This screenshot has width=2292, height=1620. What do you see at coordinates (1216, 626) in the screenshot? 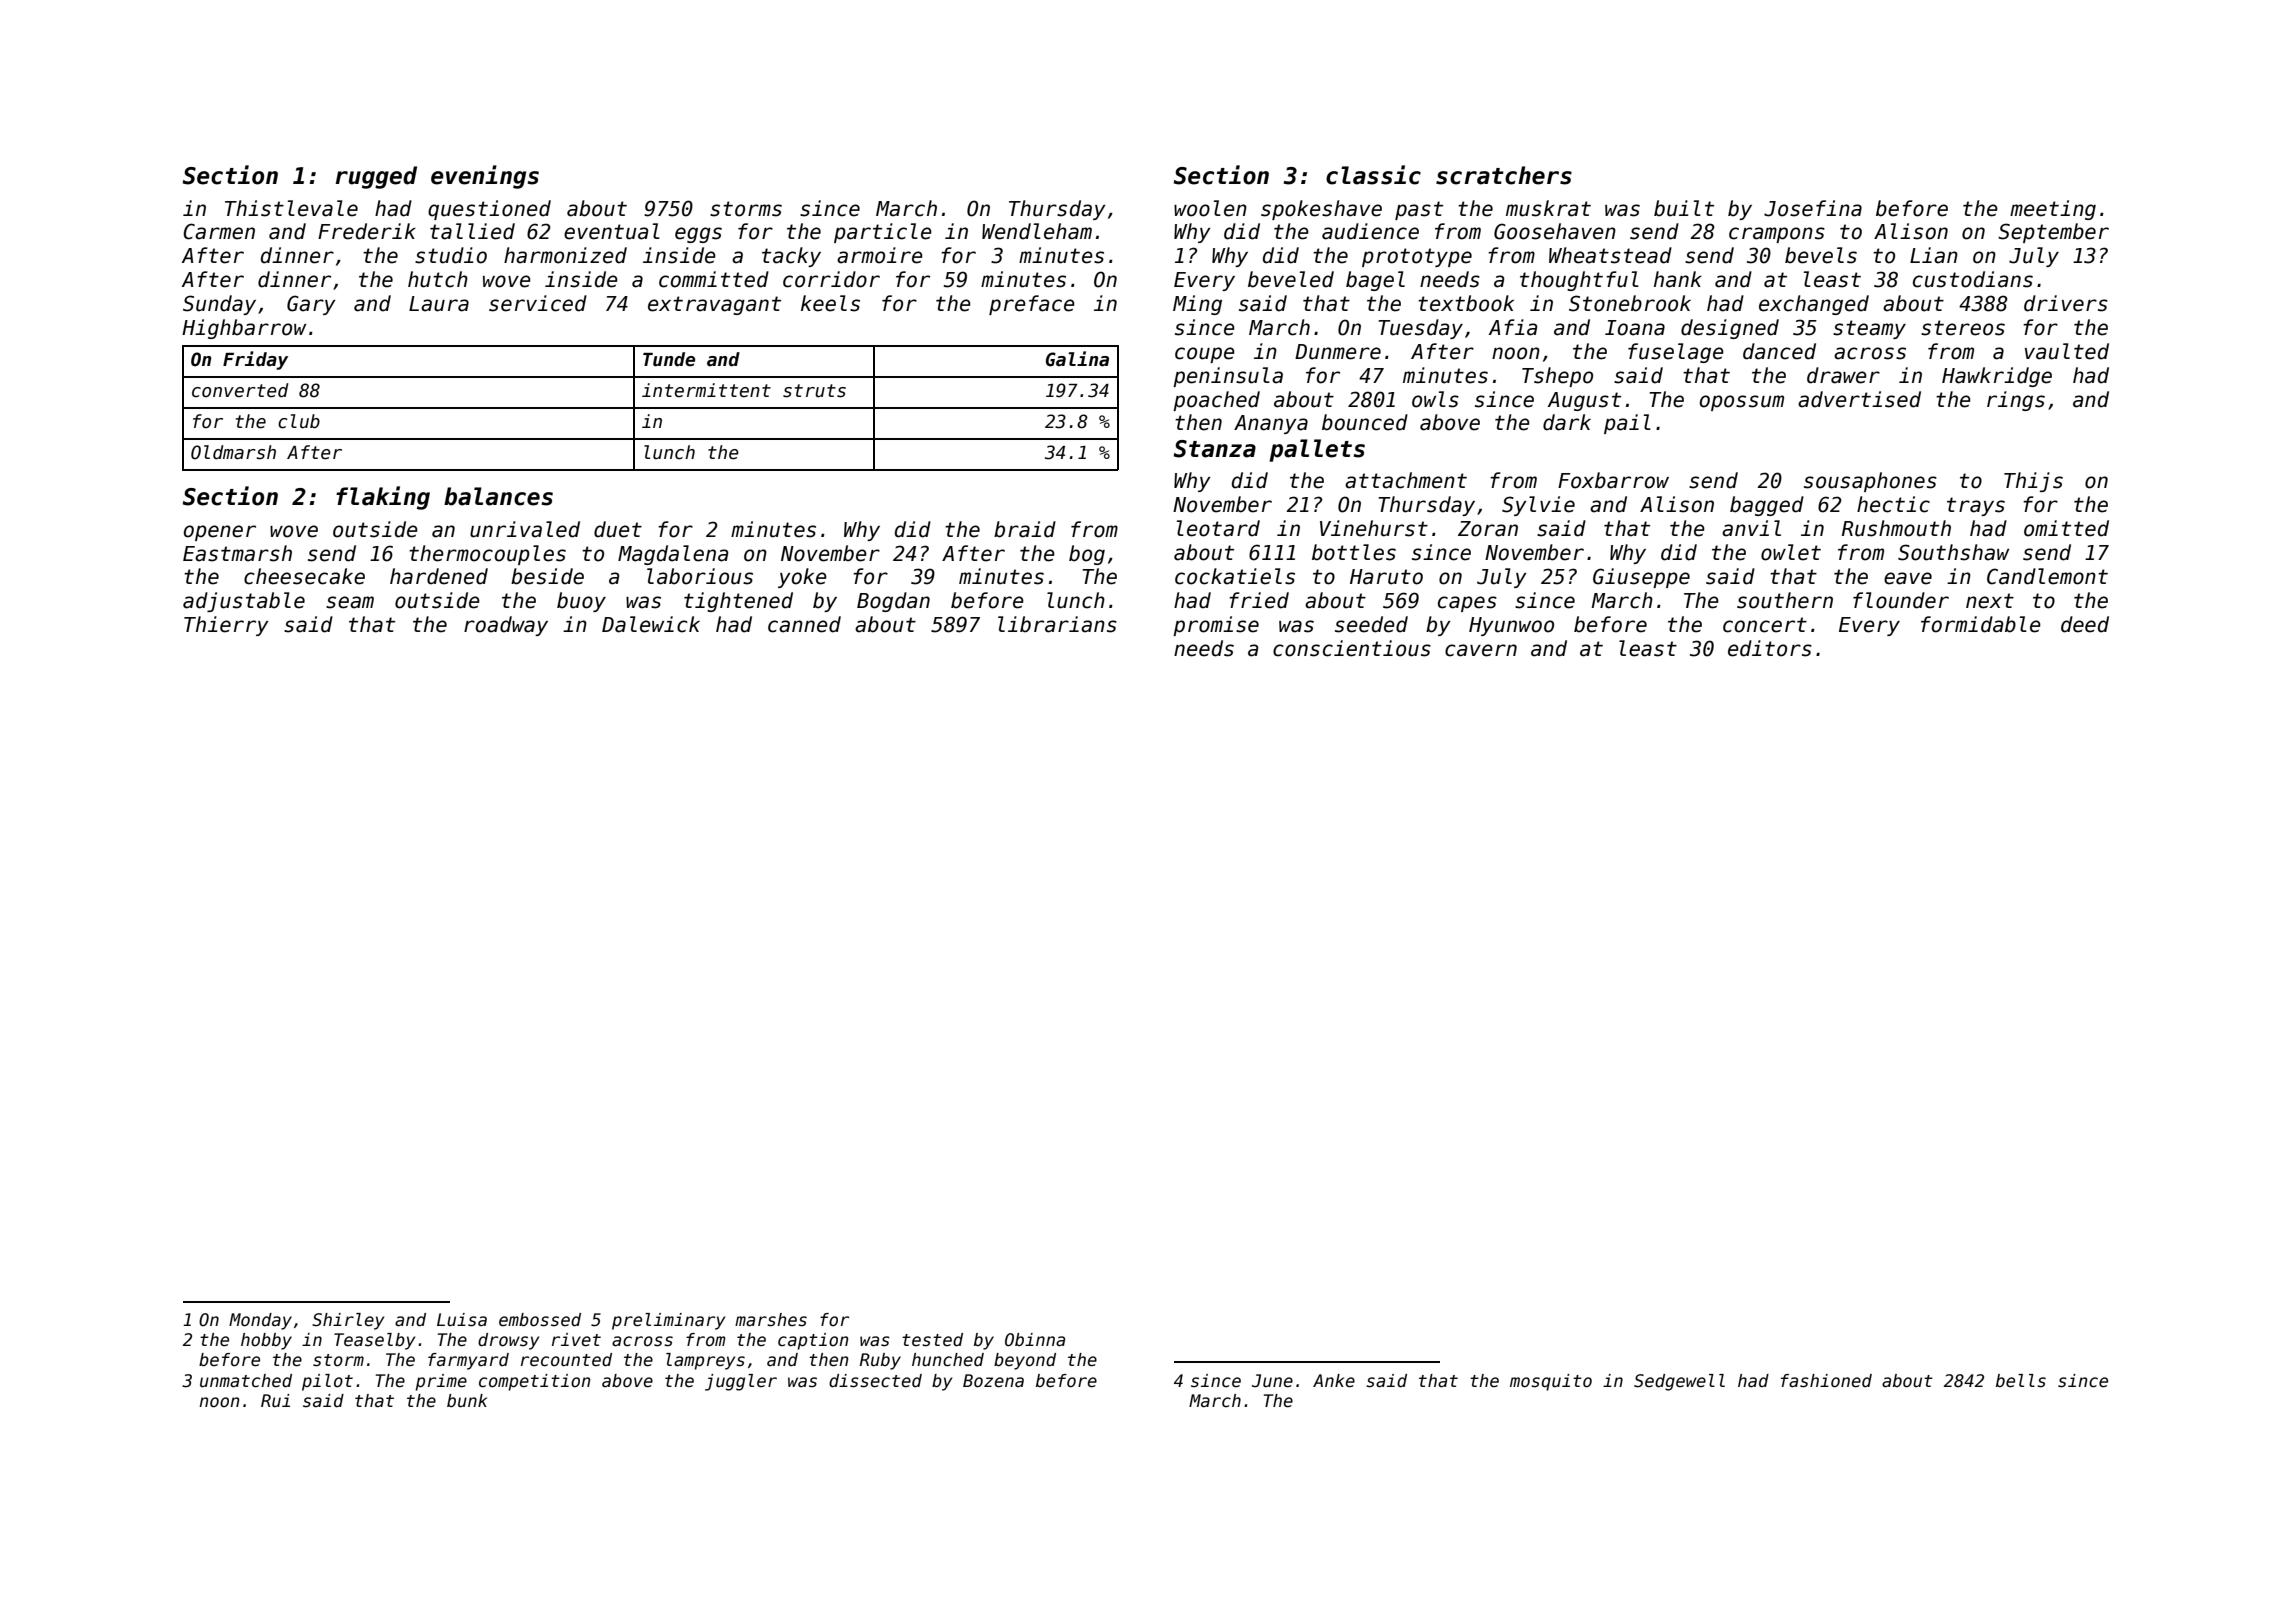
I see `promise` at bounding box center [1216, 626].
